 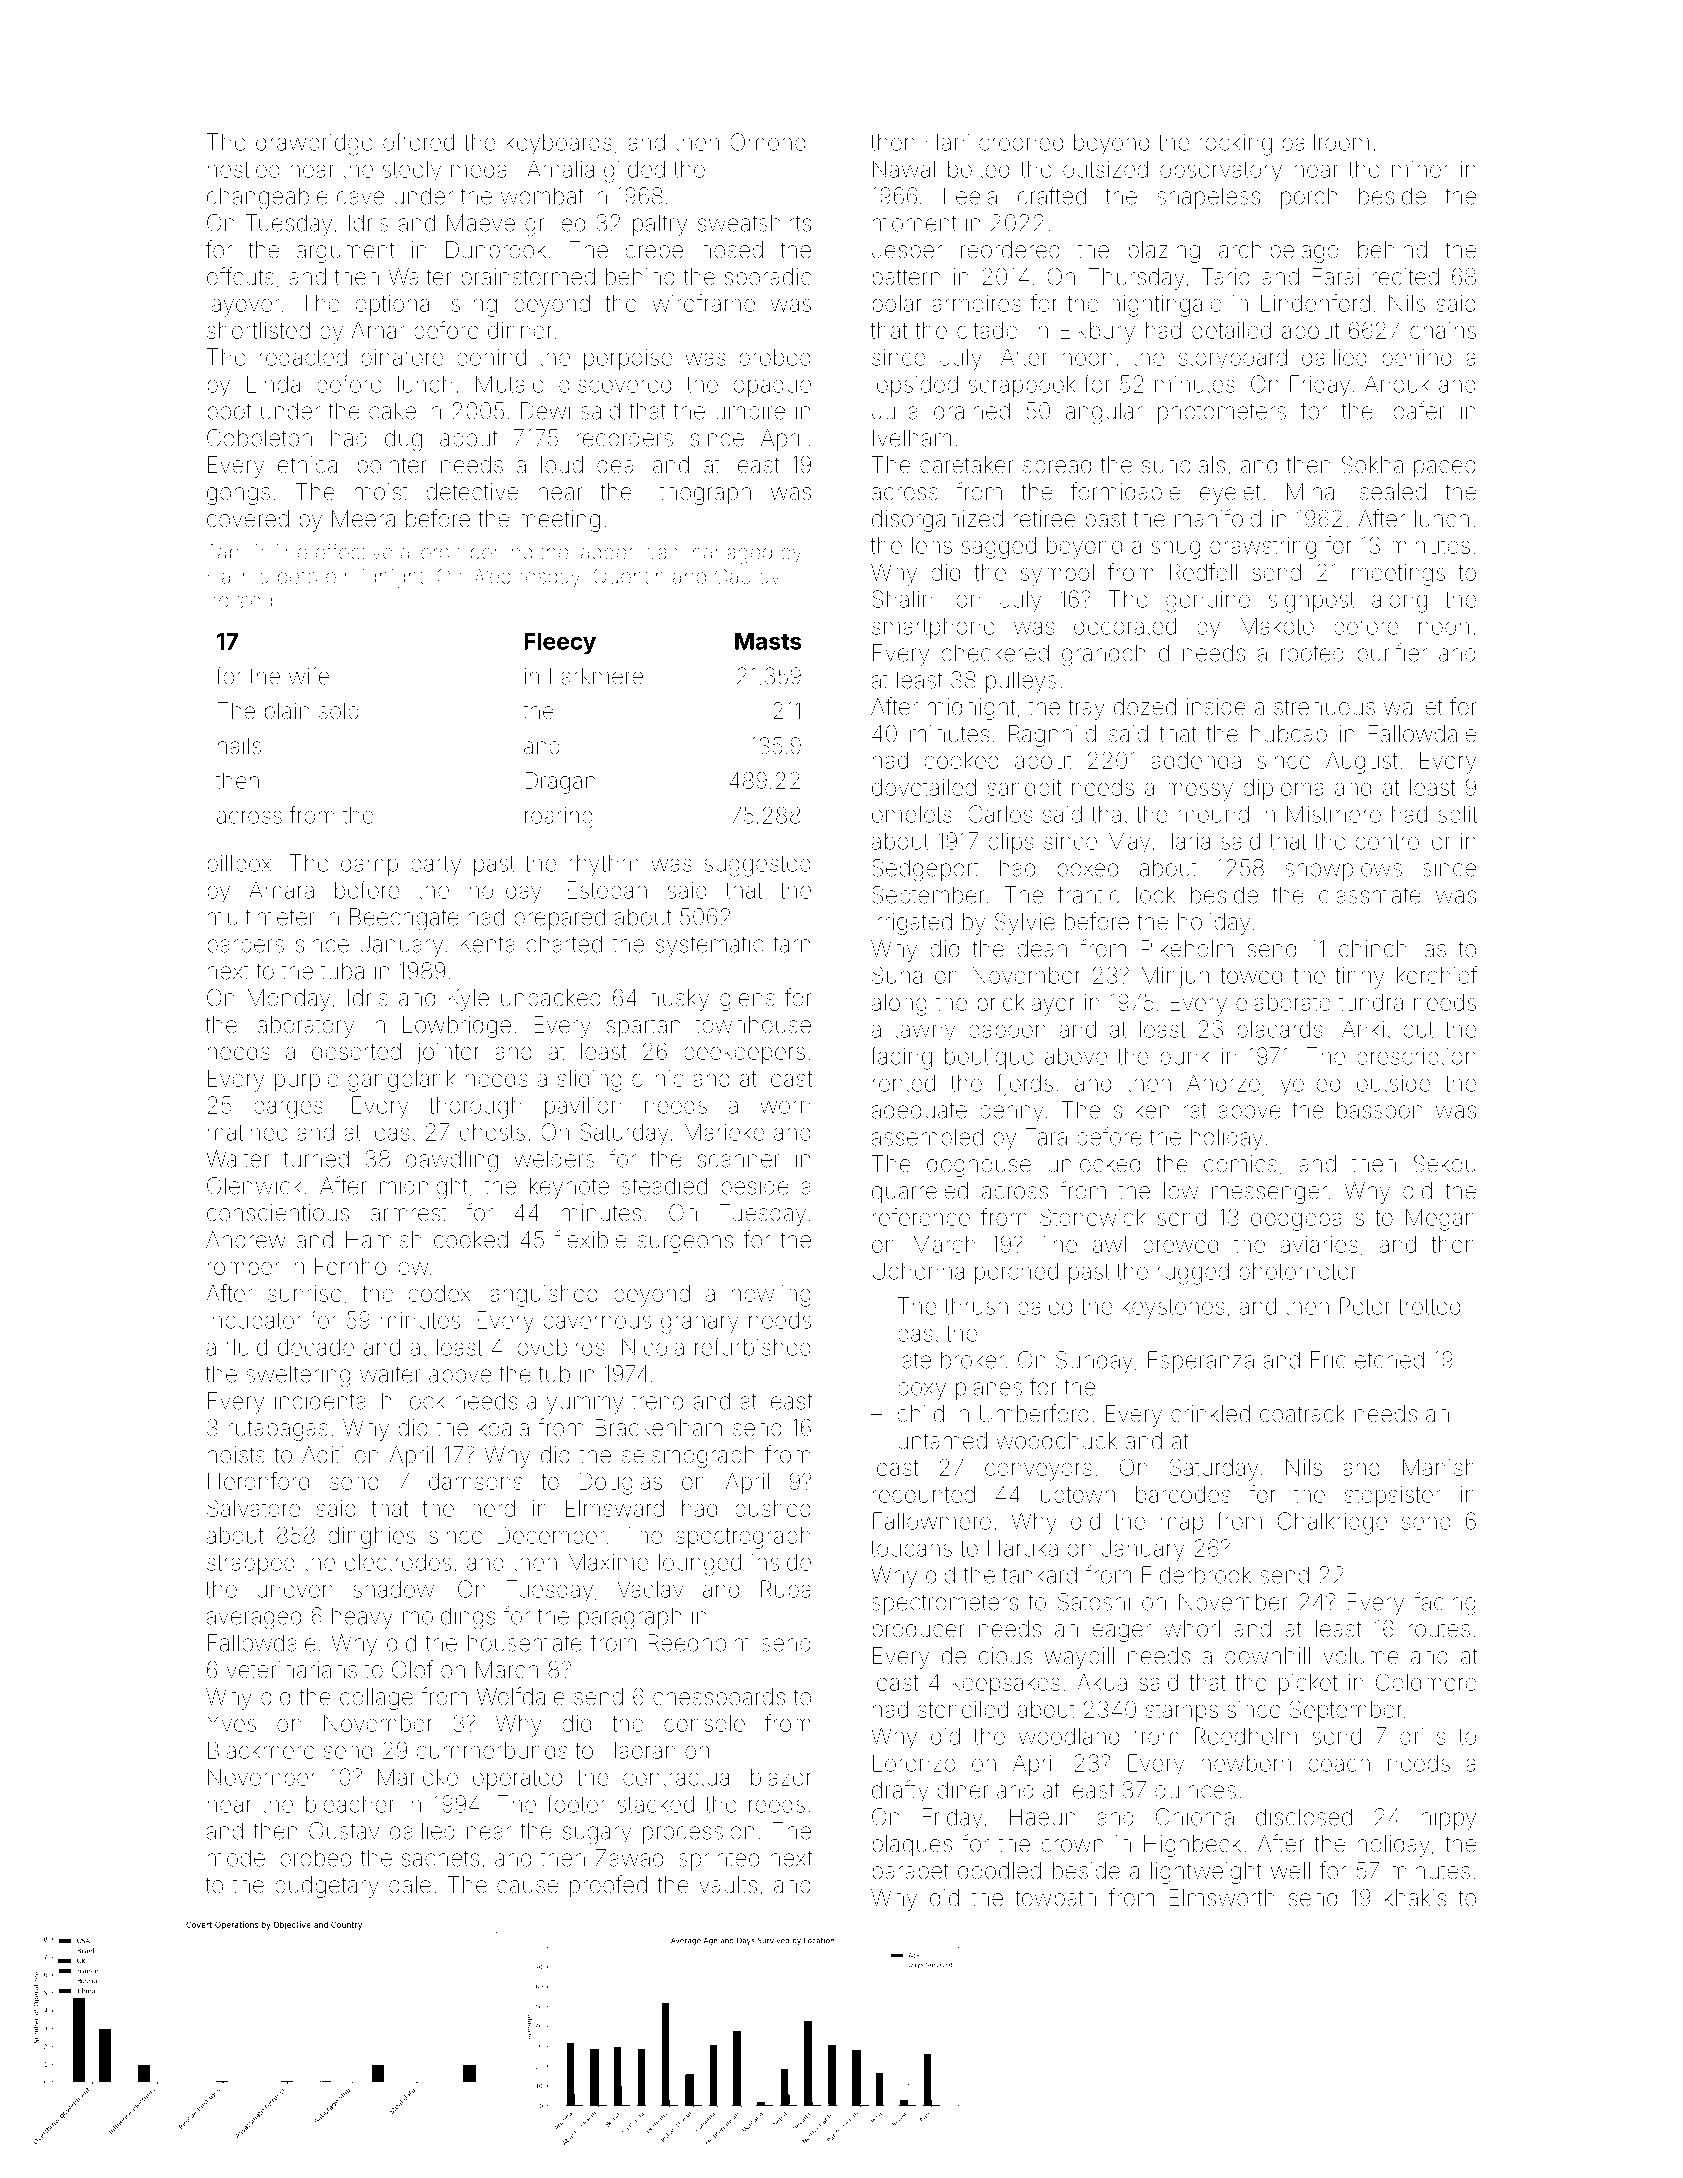 I want to click on drawbridge, so click(x=314, y=144).
